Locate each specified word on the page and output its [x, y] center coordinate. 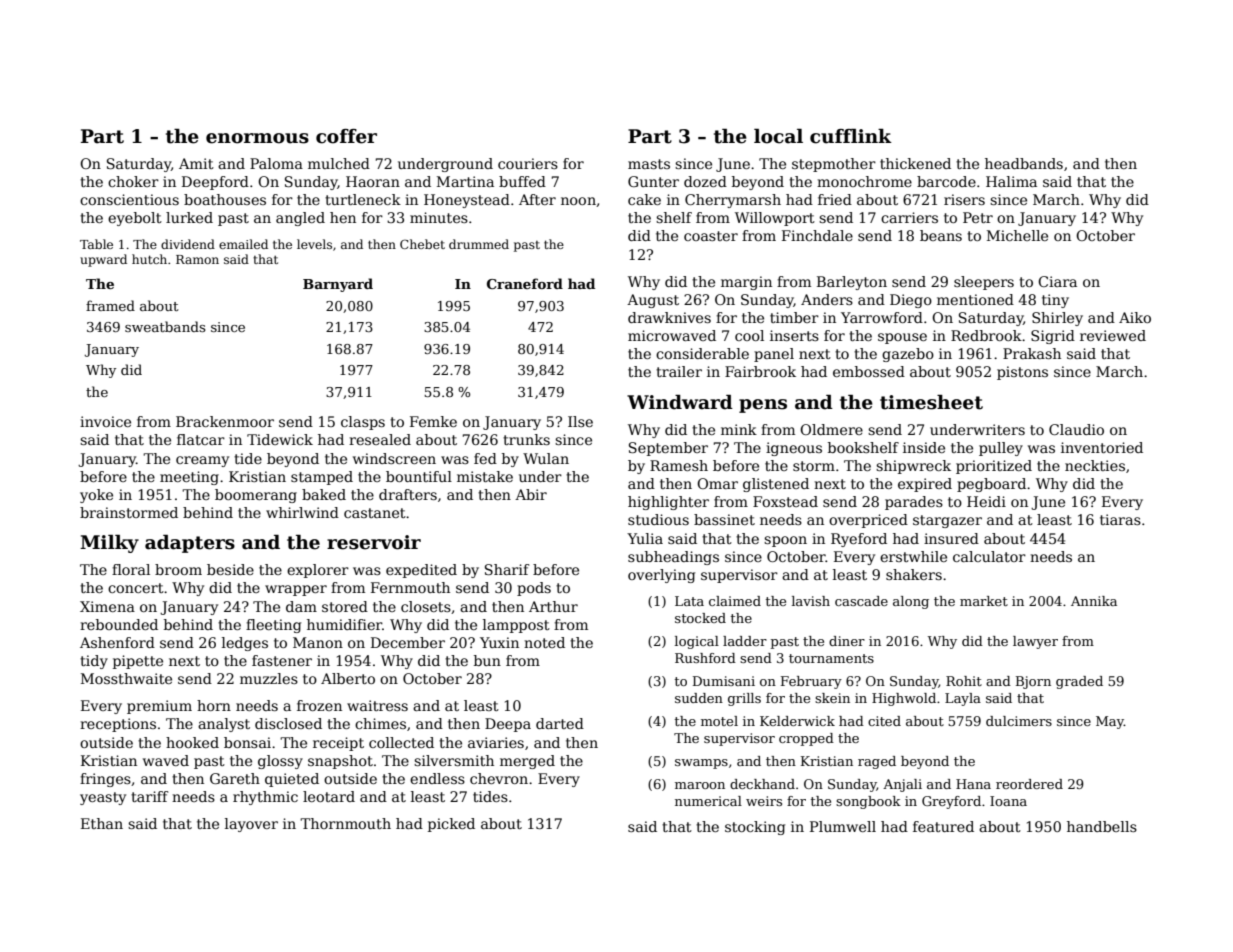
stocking [755, 828]
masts [649, 164]
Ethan [102, 823]
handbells [1102, 826]
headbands [1024, 163]
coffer [346, 136]
